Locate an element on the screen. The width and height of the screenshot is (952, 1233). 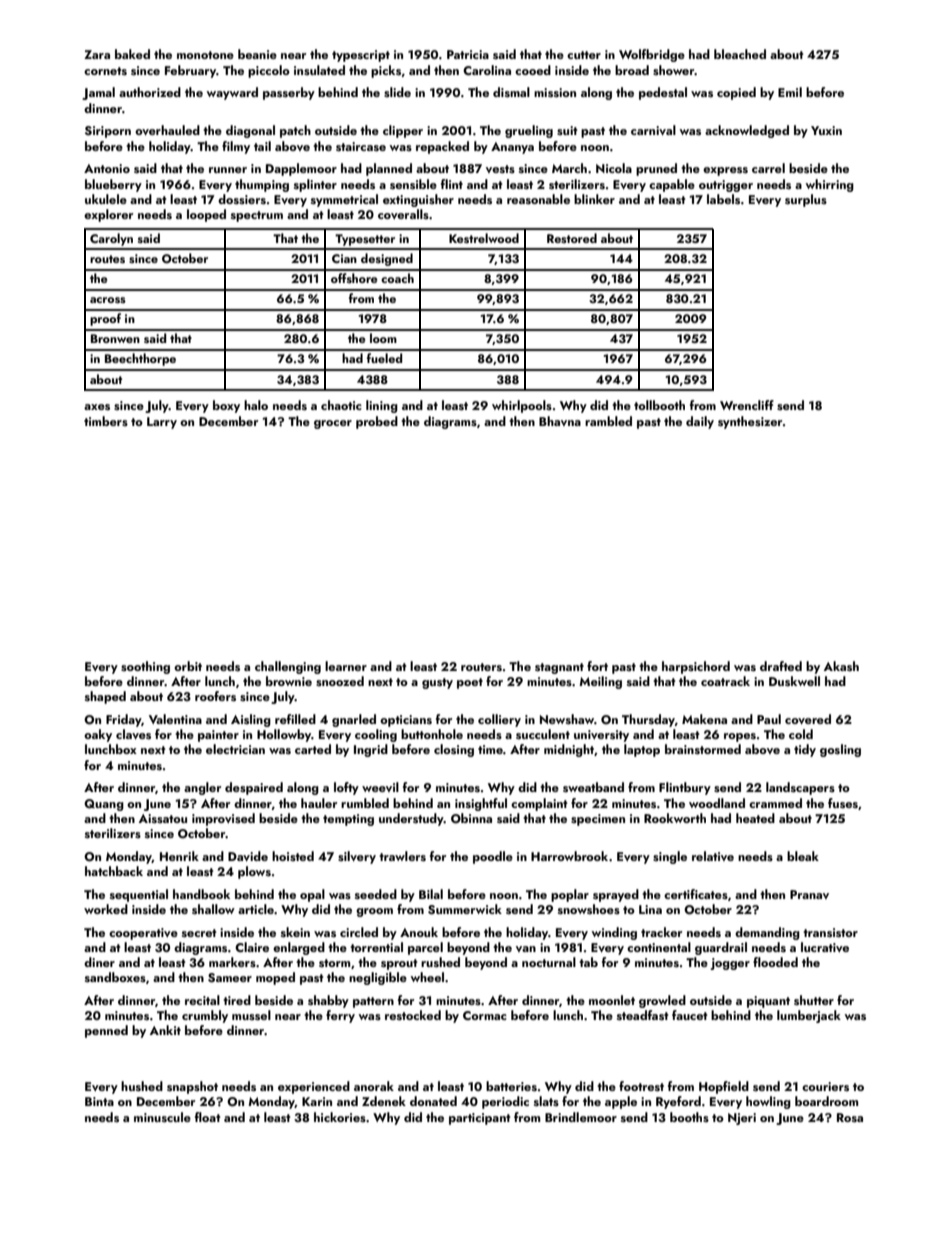
bleached is located at coordinates (740, 54).
